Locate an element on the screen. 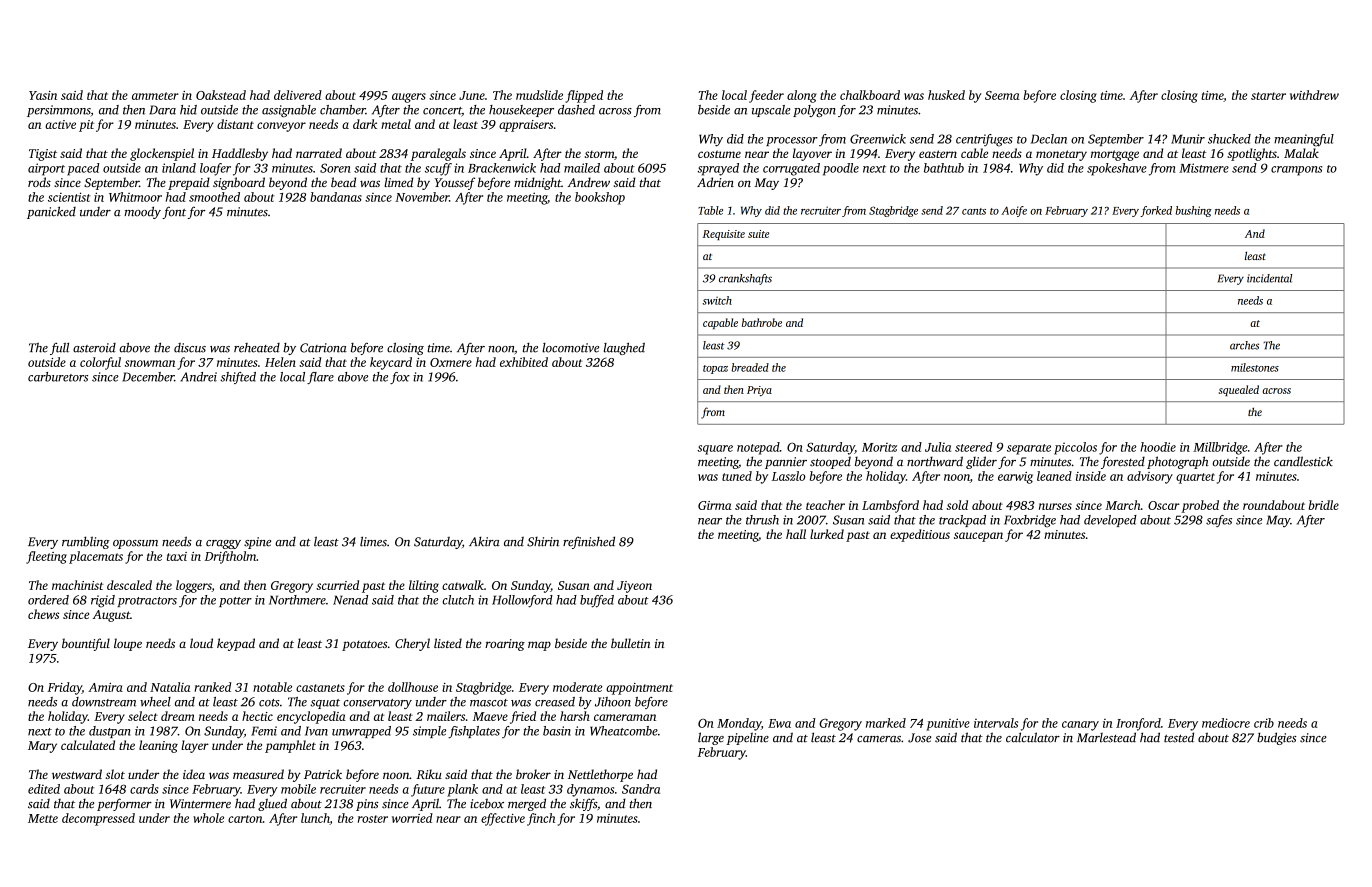  chews is located at coordinates (43, 614).
